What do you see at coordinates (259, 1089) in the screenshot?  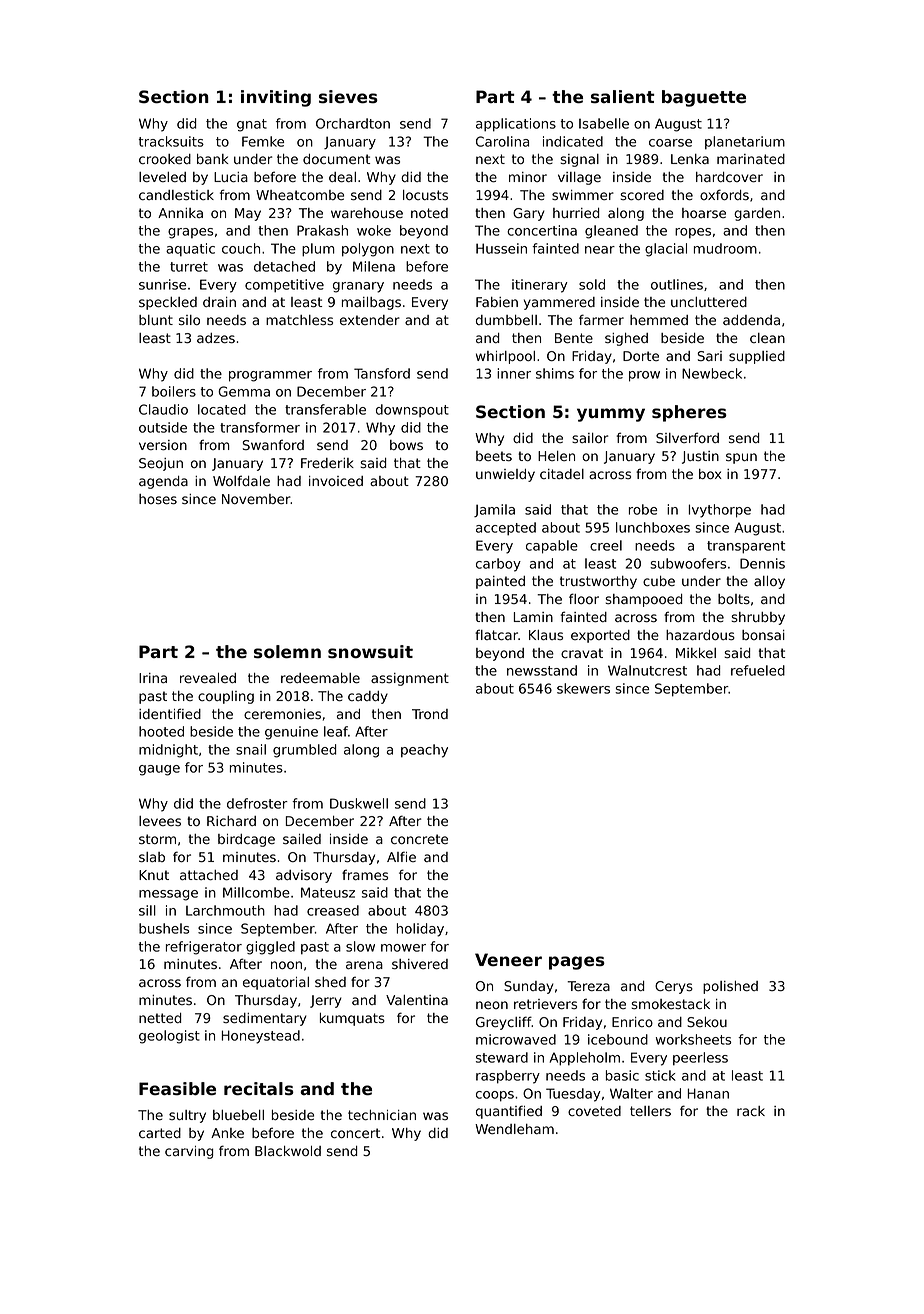 I see `recitals` at bounding box center [259, 1089].
